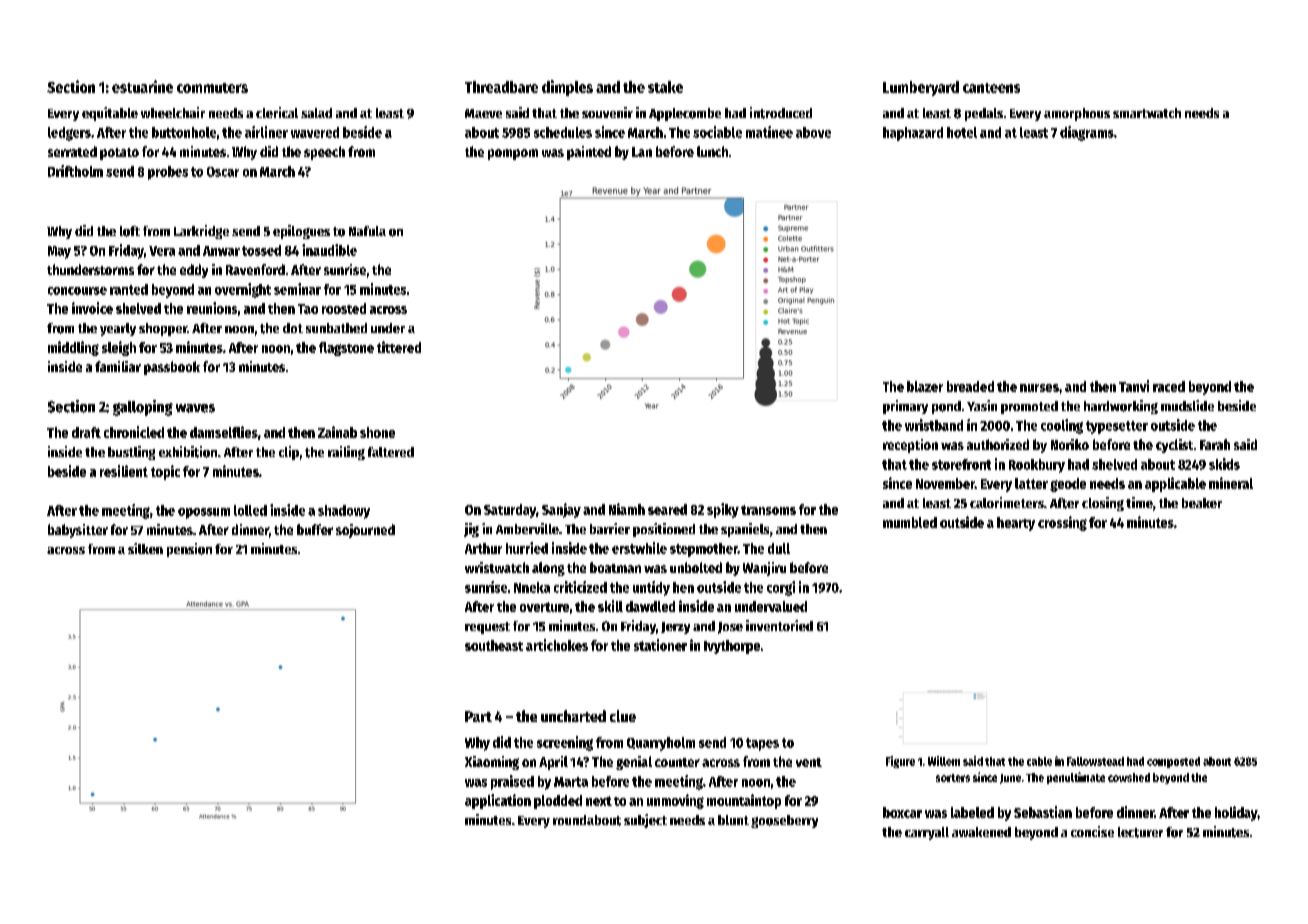  What do you see at coordinates (124, 471) in the document?
I see `resilient` at bounding box center [124, 471].
